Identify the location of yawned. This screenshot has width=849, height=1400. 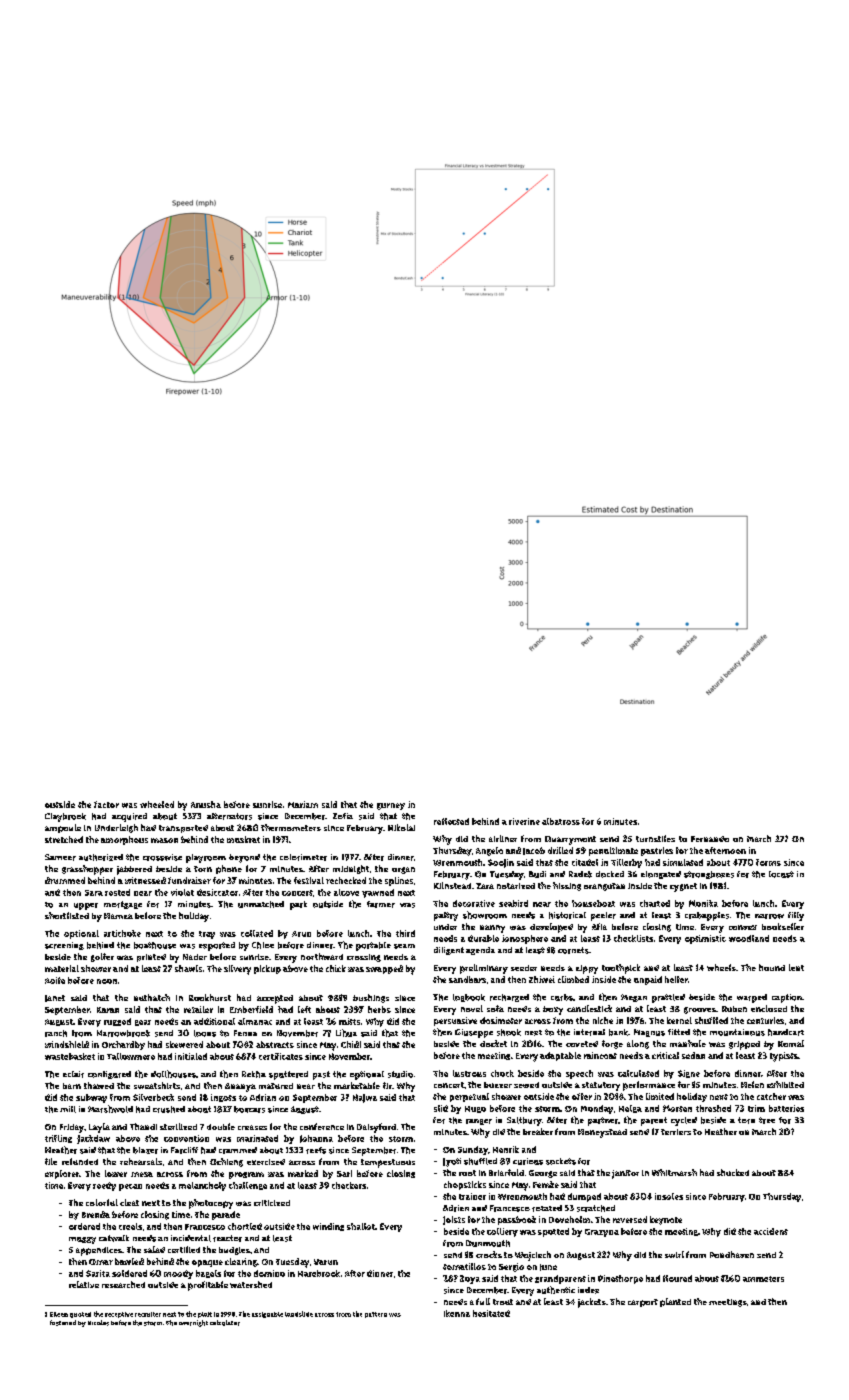
(378, 893).
